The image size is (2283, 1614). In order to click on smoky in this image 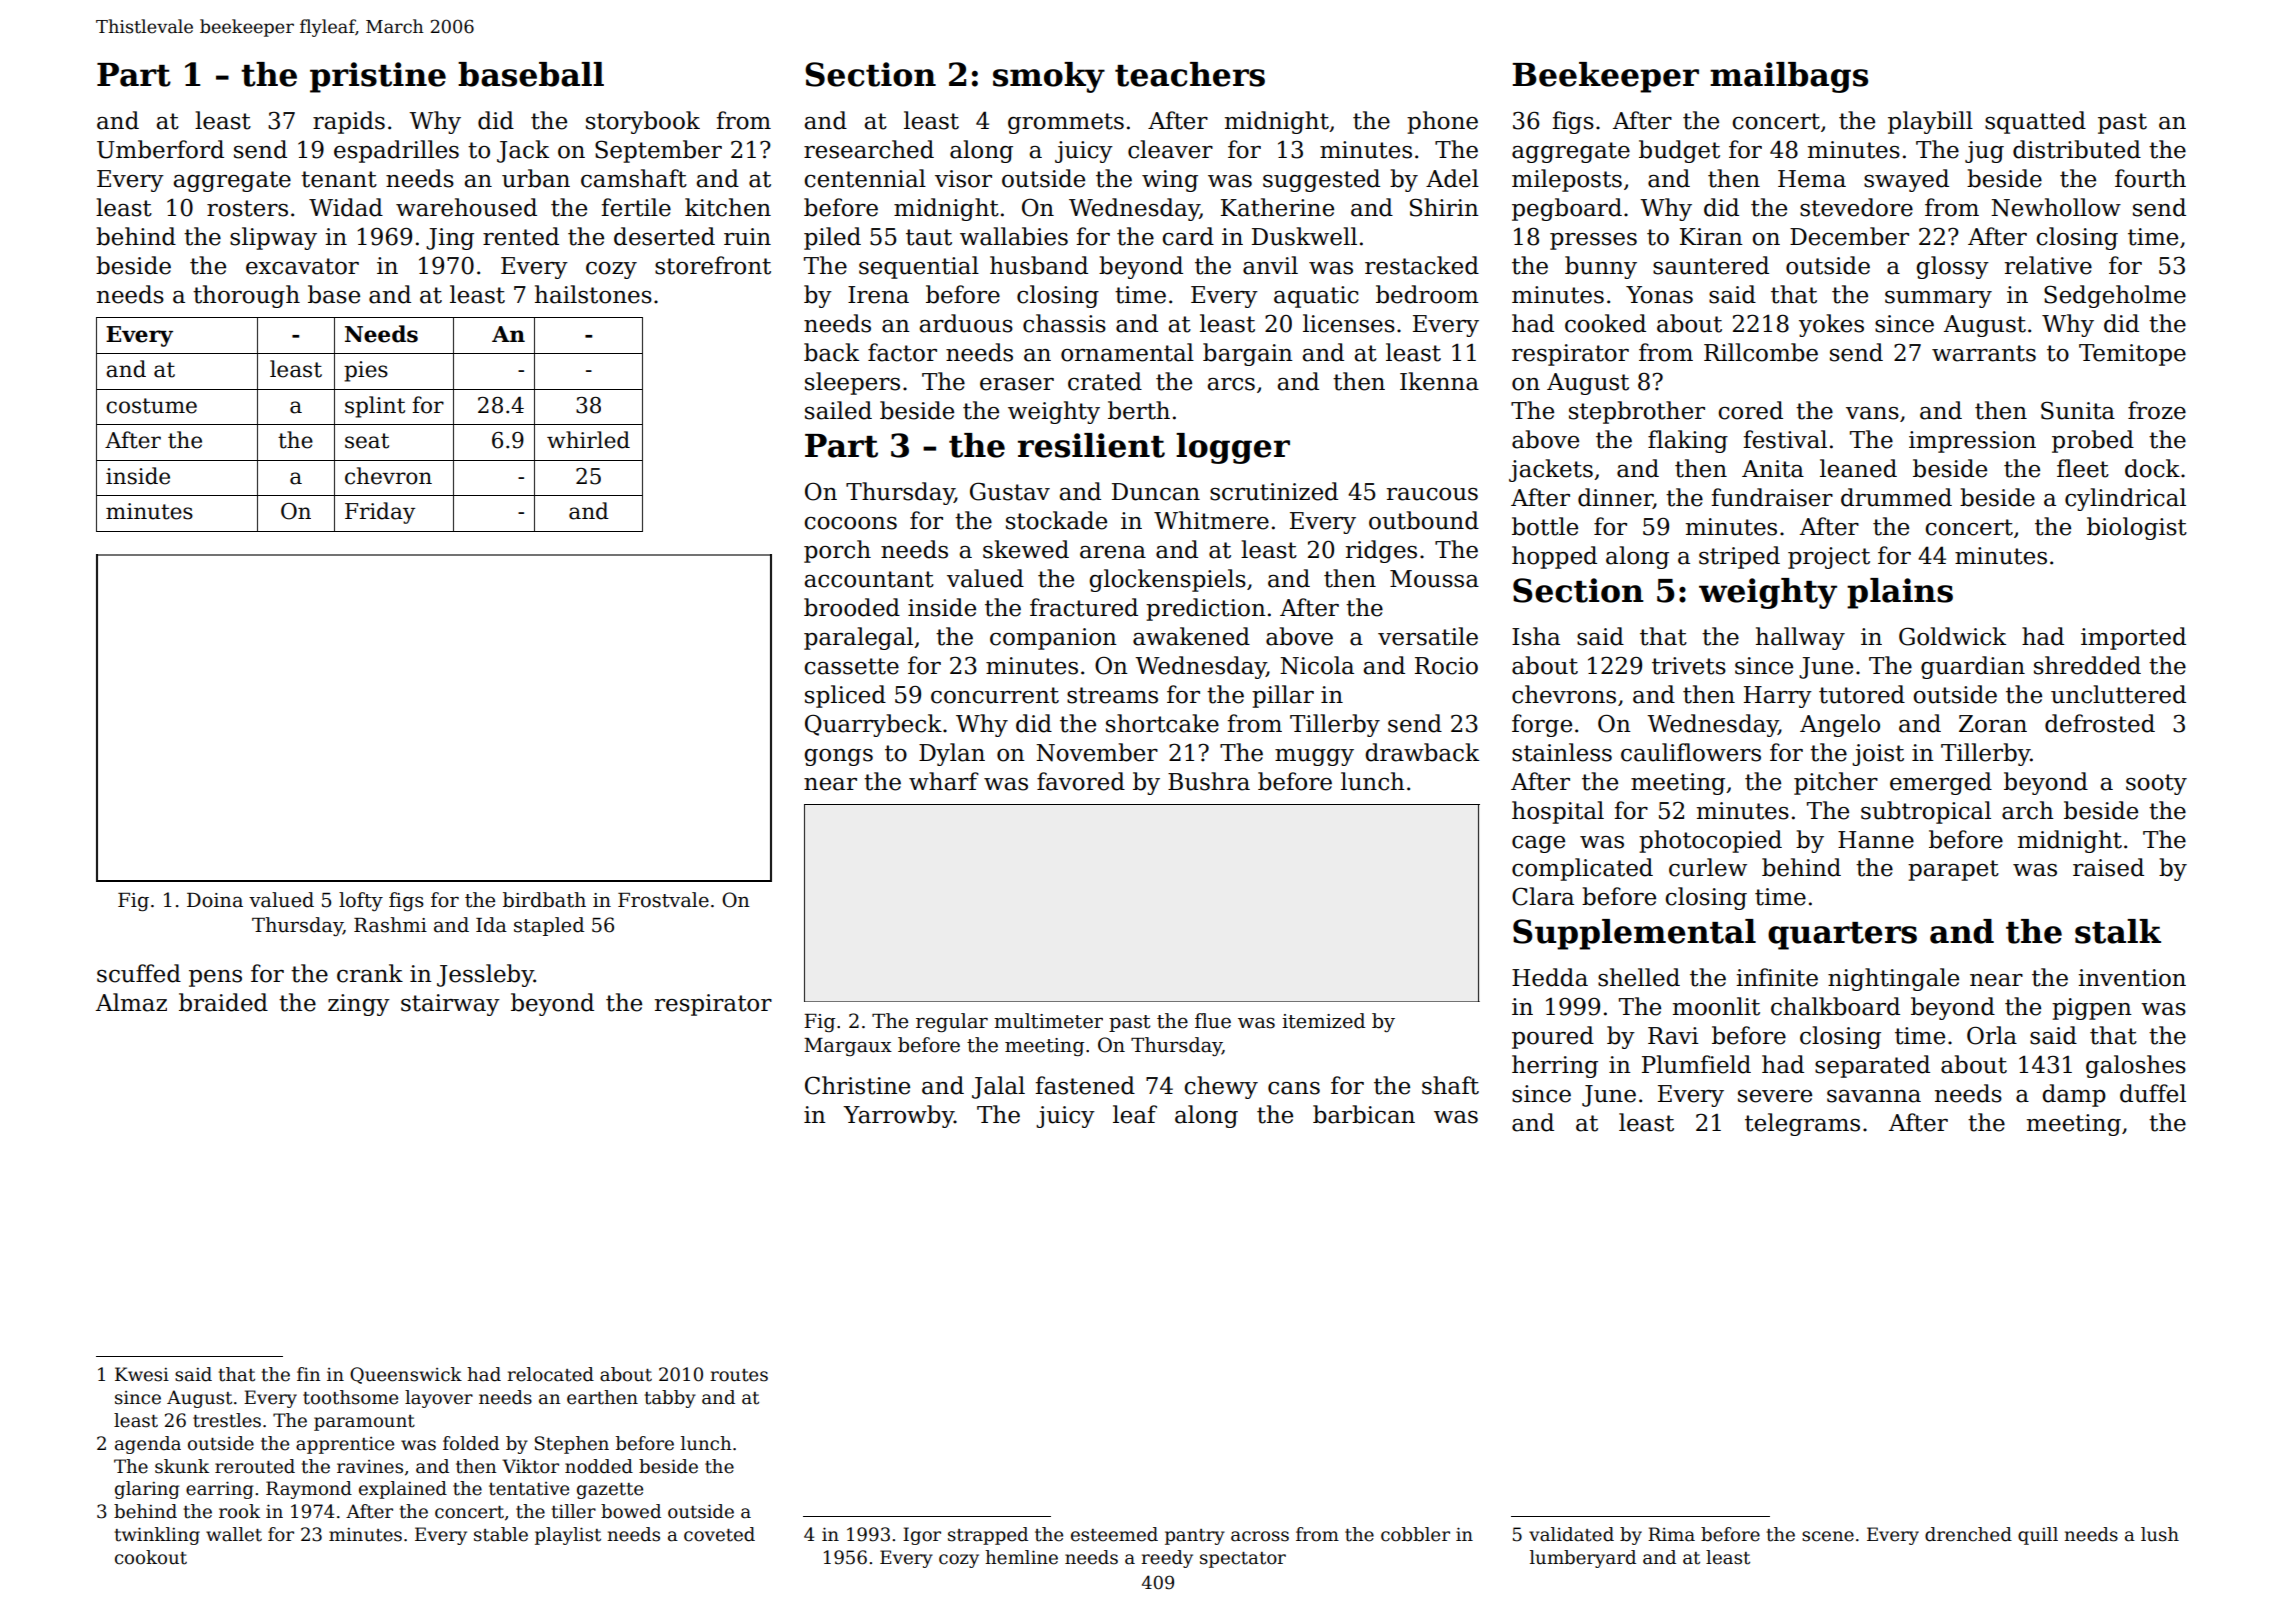, I will do `click(1049, 77)`.
